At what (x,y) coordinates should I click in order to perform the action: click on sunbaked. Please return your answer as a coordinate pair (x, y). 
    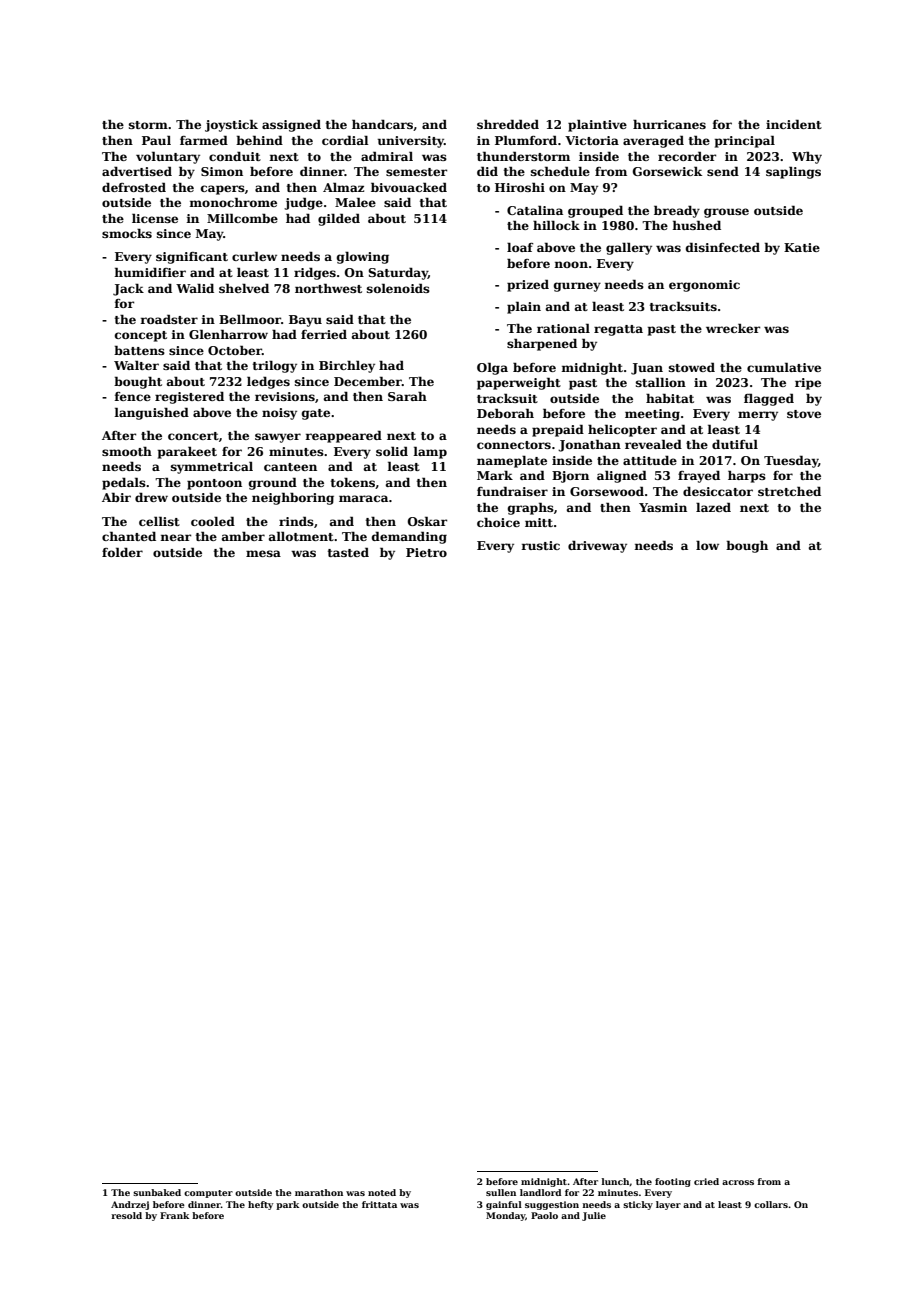
    Looking at the image, I should click on (157, 1192).
